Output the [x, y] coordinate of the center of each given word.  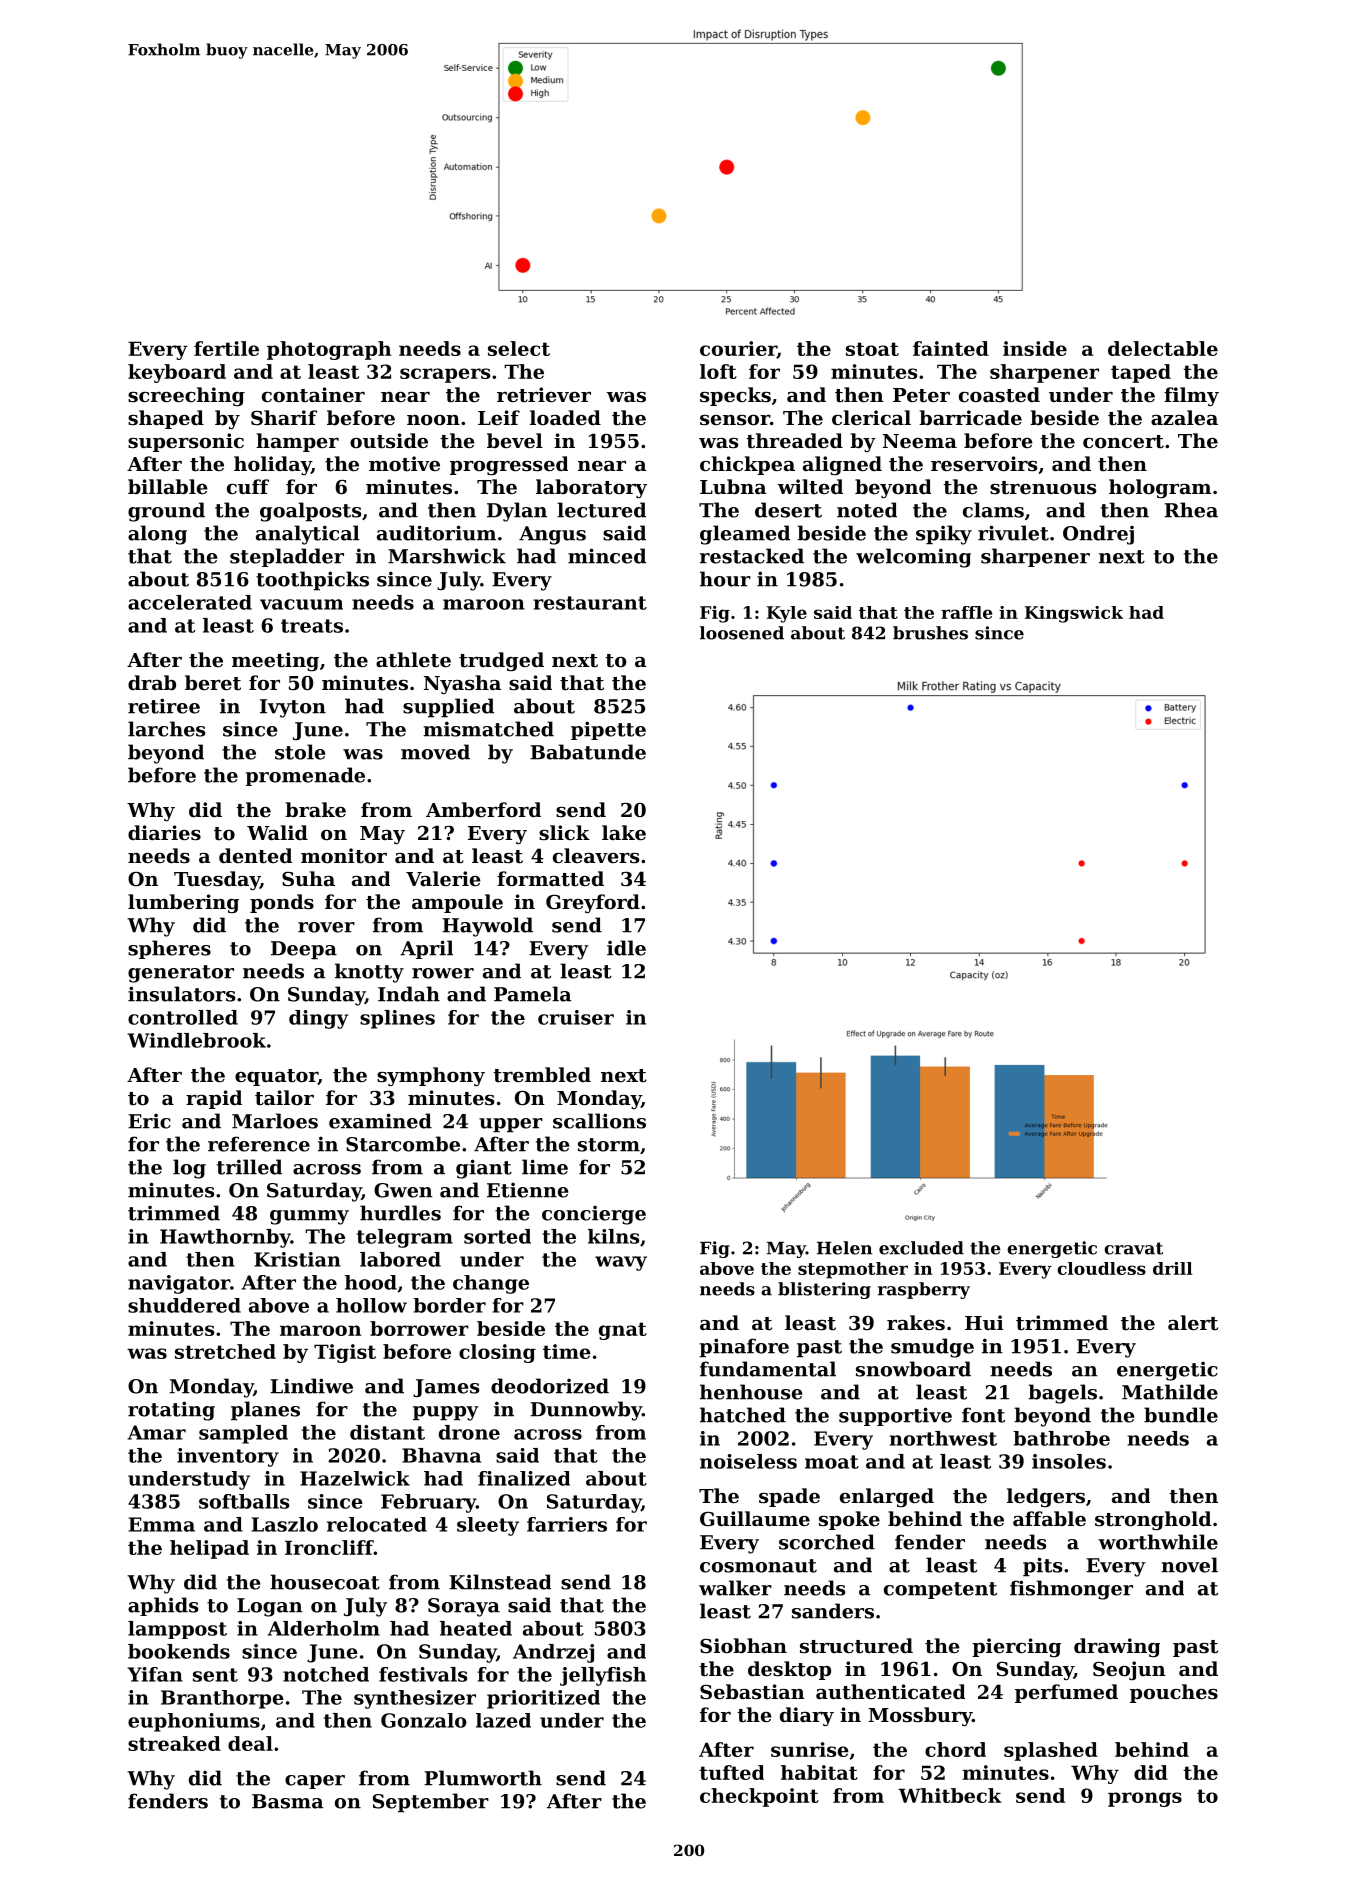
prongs [1145, 1799]
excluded [921, 1248]
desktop [789, 1670]
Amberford [483, 809]
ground [166, 512]
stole [300, 752]
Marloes [275, 1121]
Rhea [1191, 510]
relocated [377, 1524]
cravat [1133, 1248]
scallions [599, 1121]
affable [1049, 1518]
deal [250, 1743]
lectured [601, 510]
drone [469, 1432]
